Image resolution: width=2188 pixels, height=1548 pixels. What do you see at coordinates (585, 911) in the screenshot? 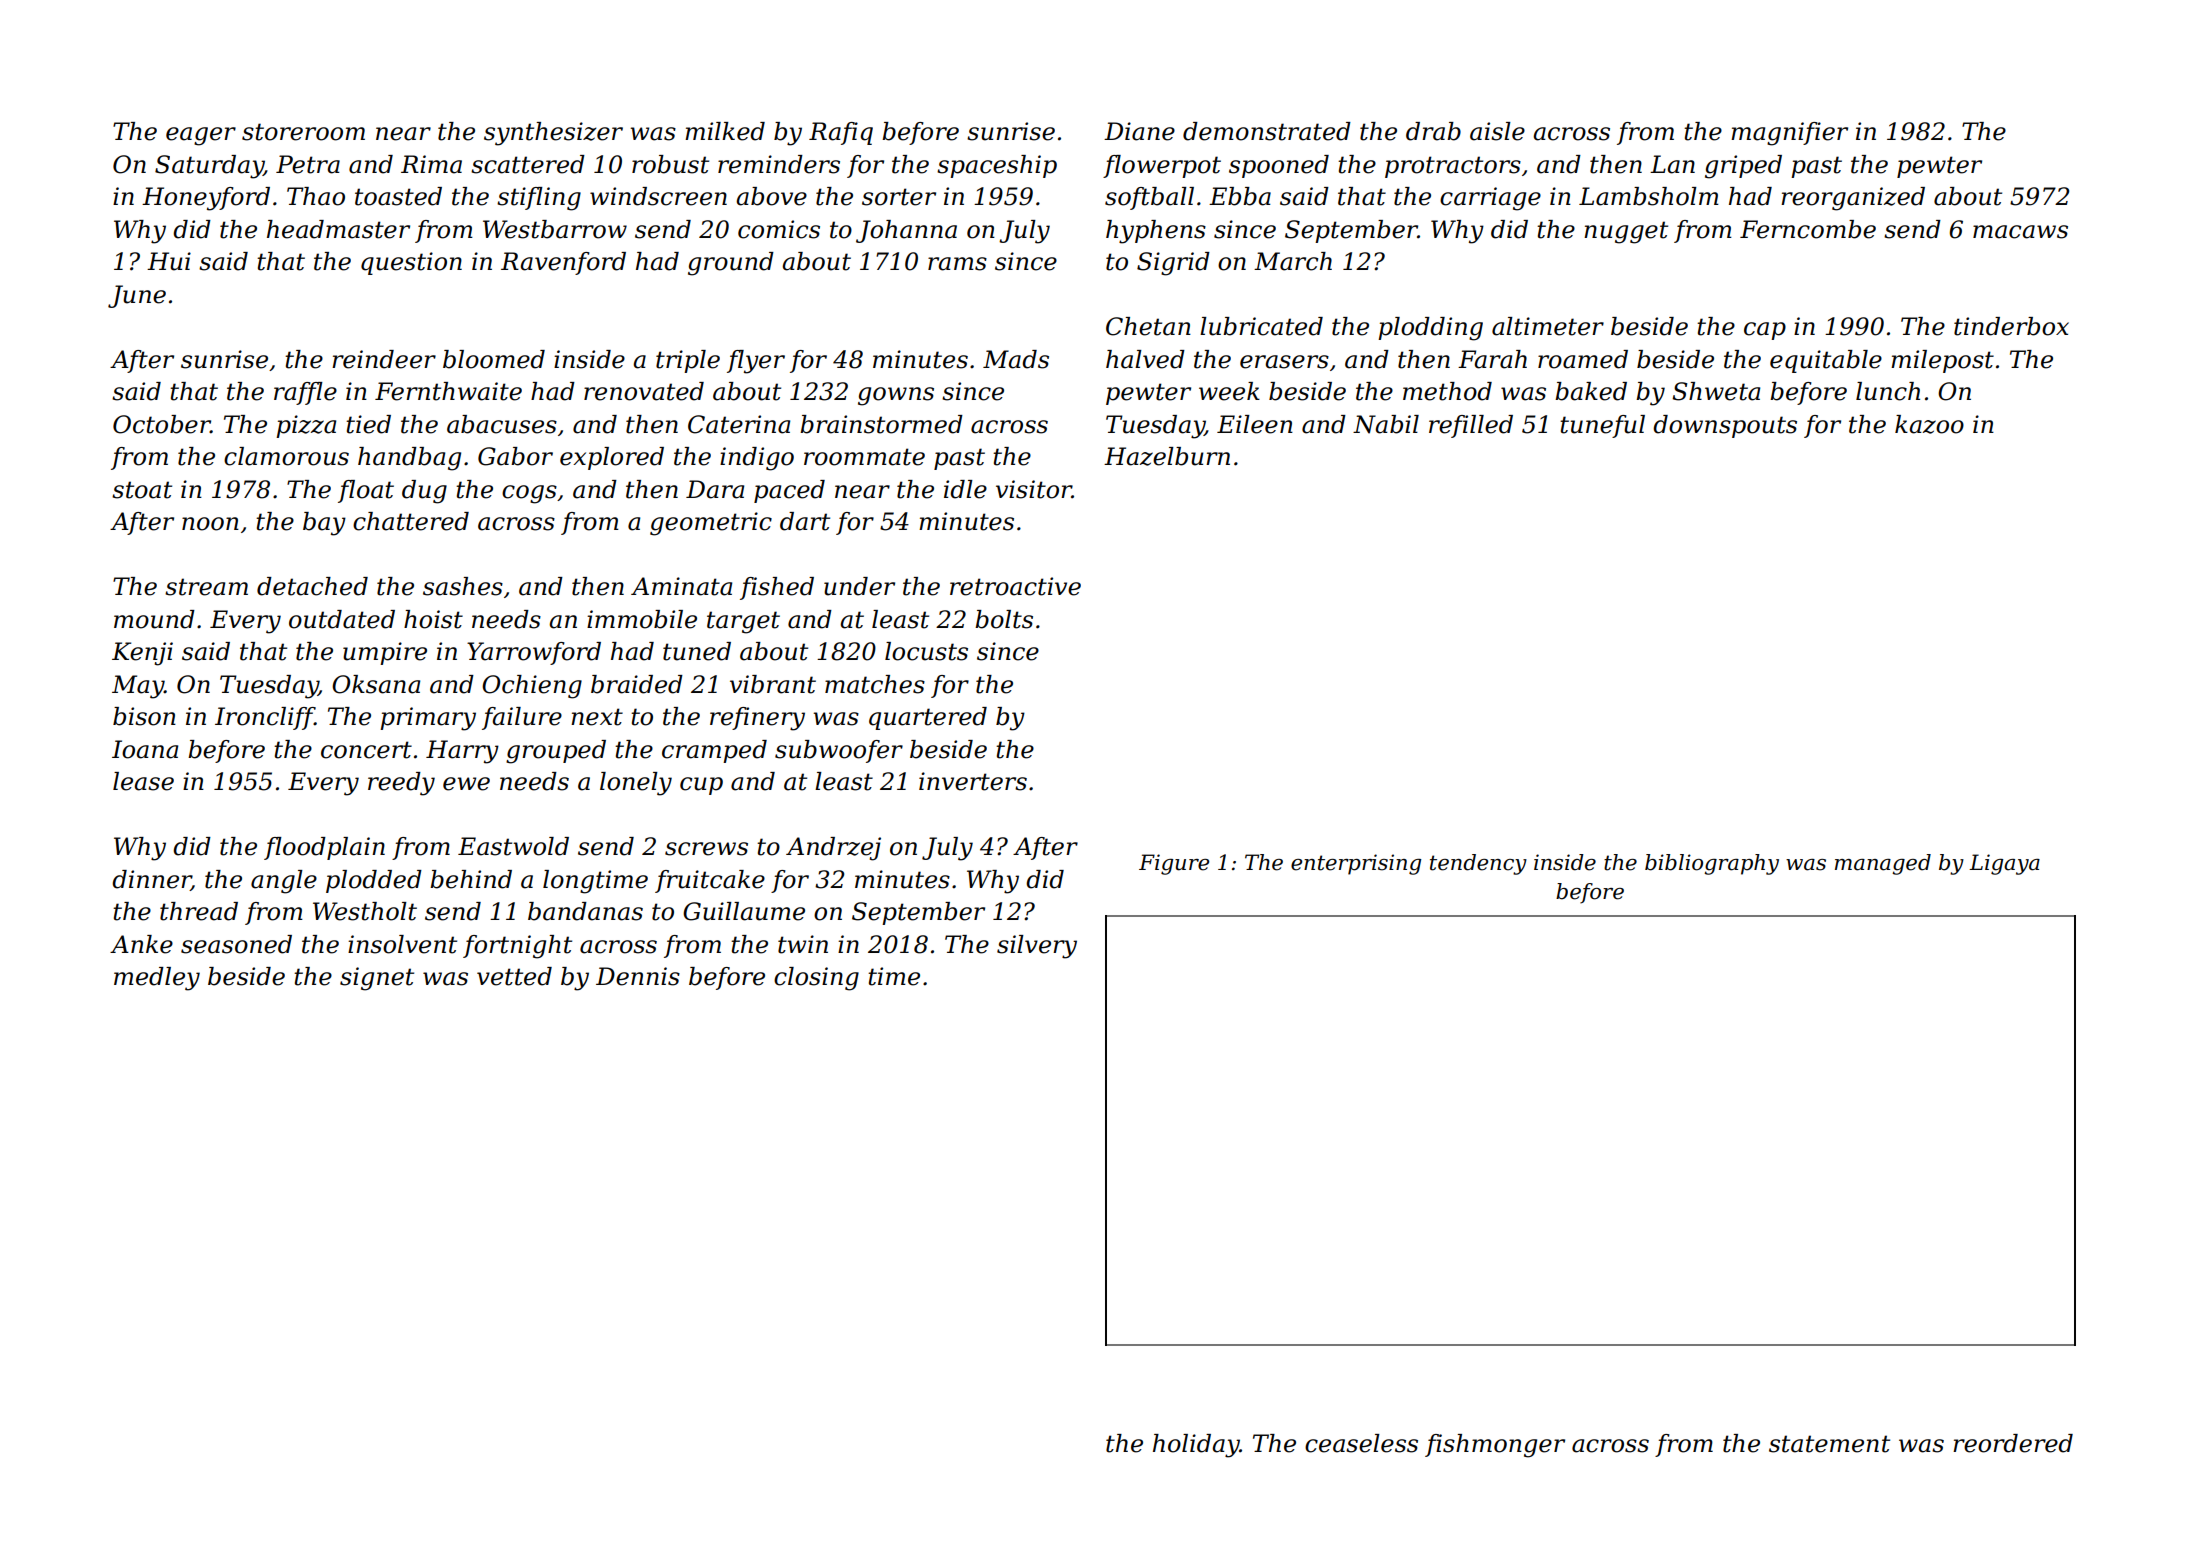
I see `bandanas` at bounding box center [585, 911].
